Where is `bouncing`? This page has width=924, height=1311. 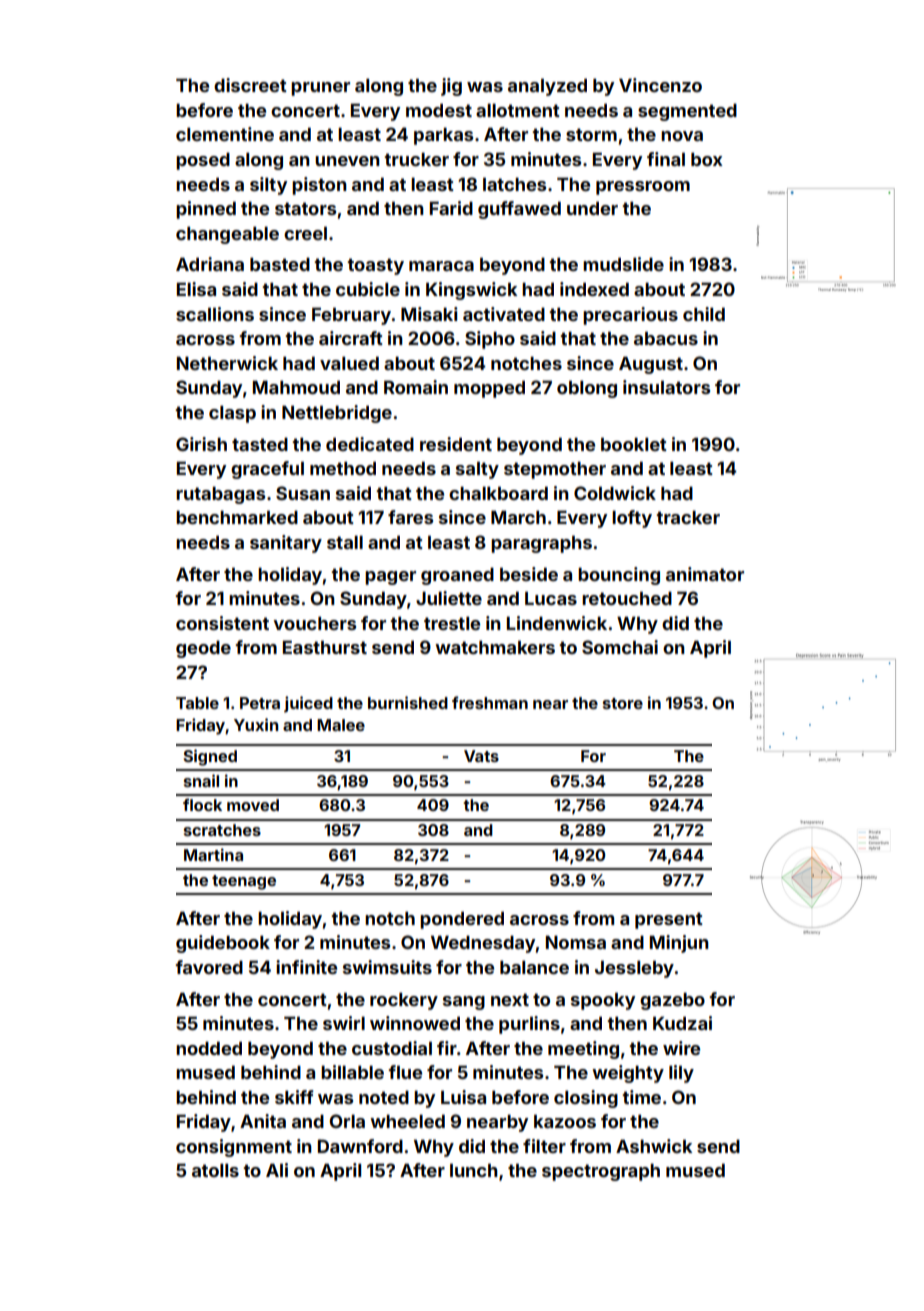 bouncing is located at coordinates (619, 576).
